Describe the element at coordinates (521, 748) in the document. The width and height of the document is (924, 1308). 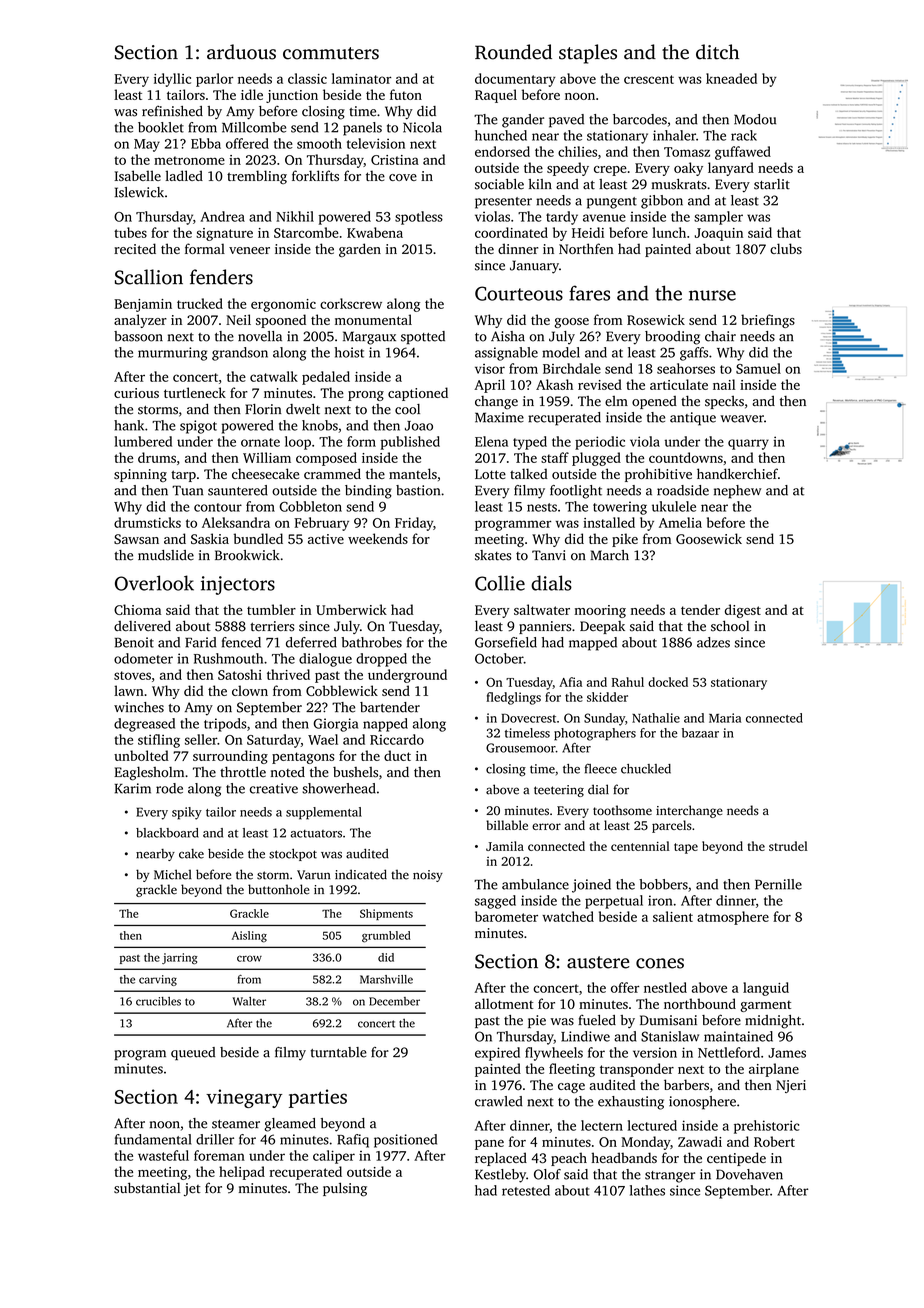
I see `Grousemoor` at that location.
